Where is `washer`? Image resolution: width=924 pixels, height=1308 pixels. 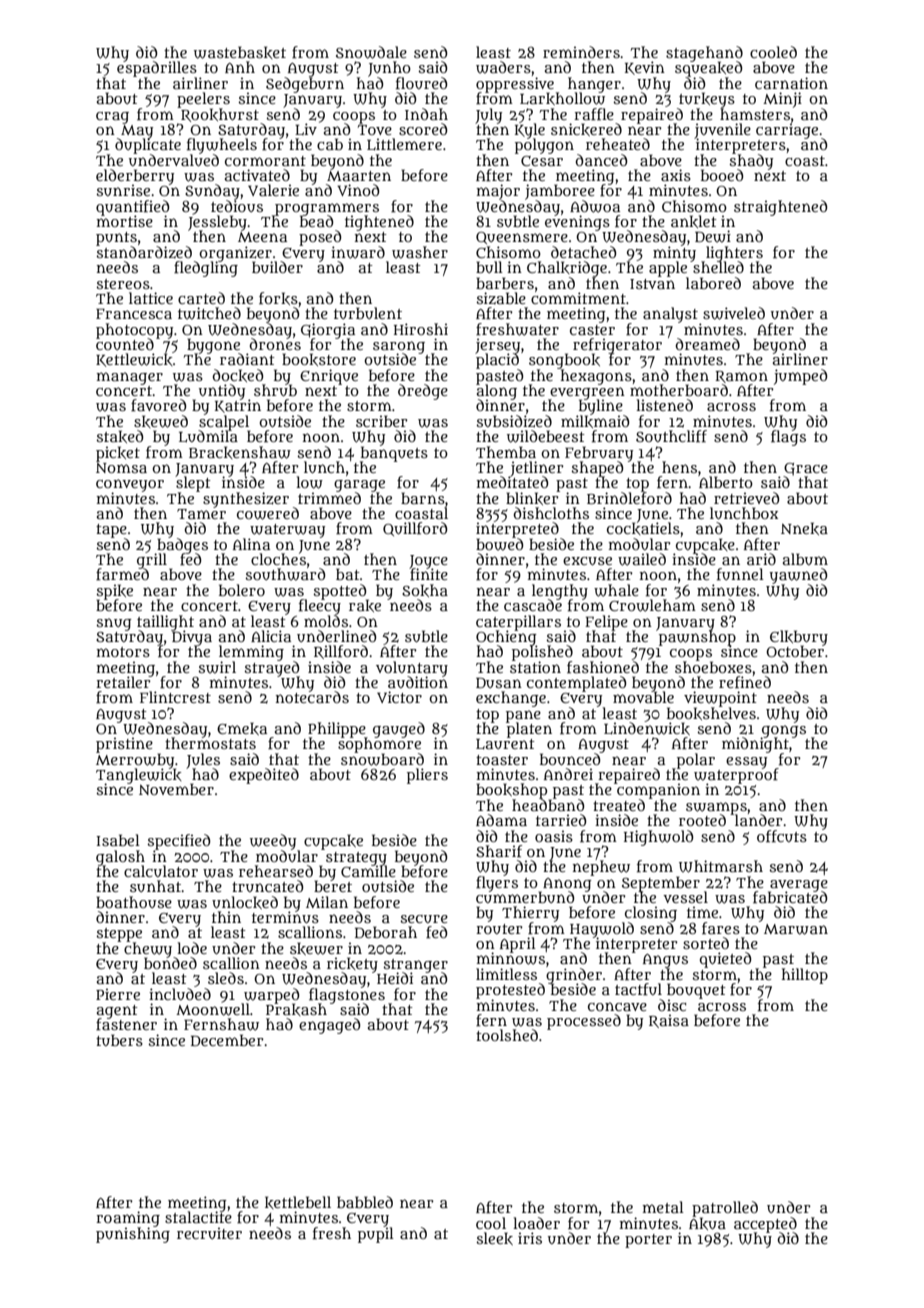 washer is located at coordinates (420, 252).
